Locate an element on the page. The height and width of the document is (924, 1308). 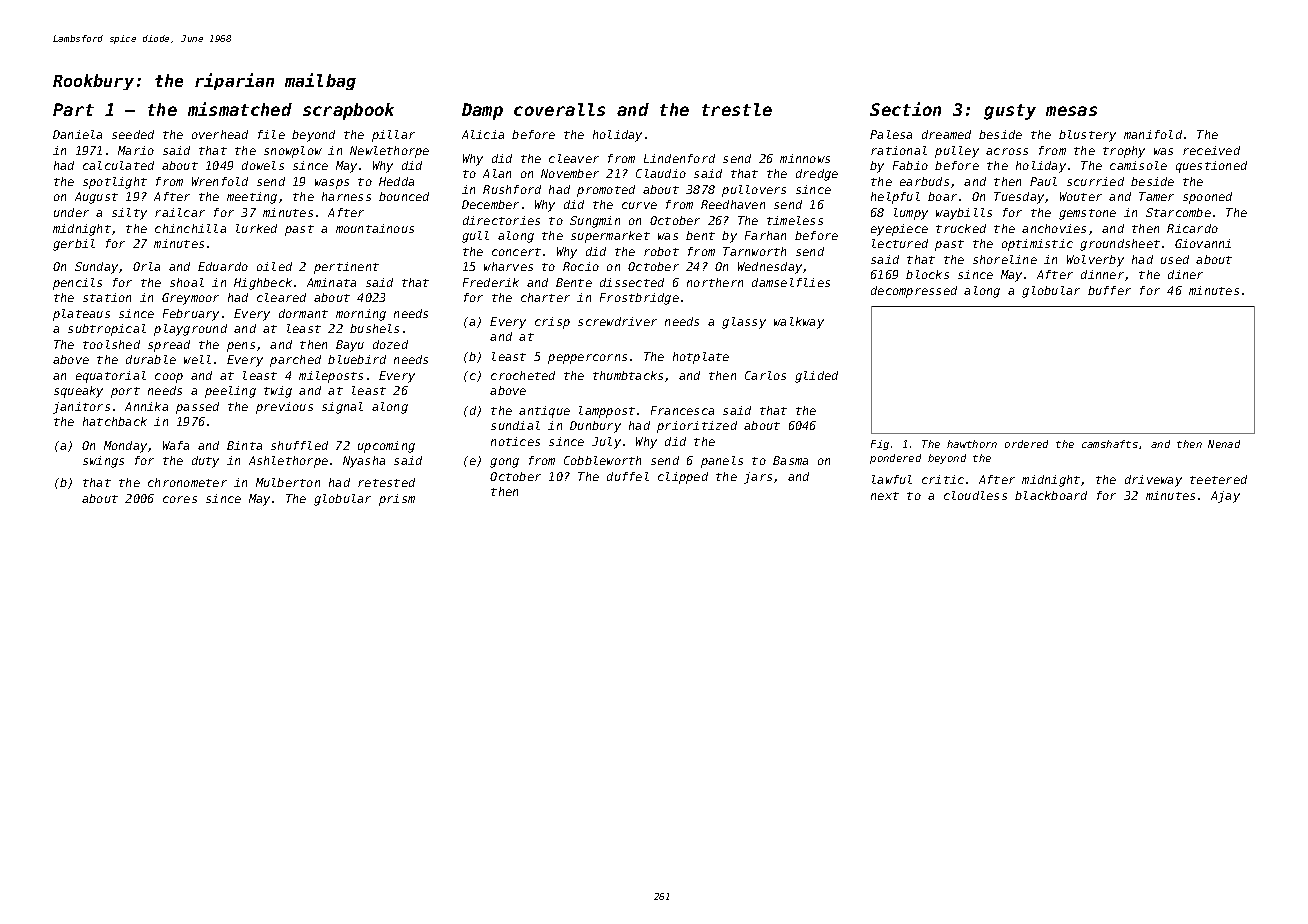
mesas is located at coordinates (1071, 111).
